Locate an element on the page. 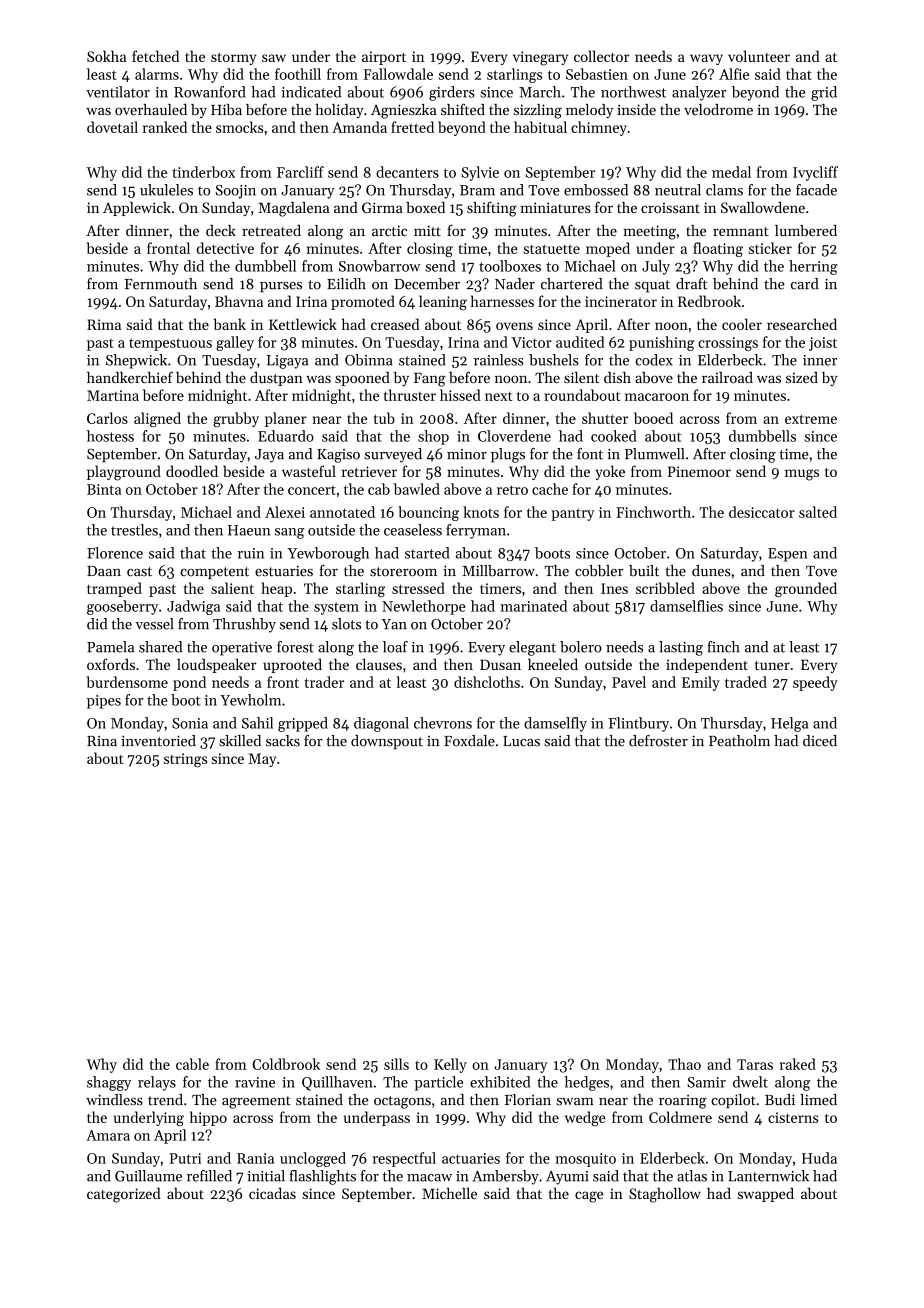 This image has width=924, height=1308. sized is located at coordinates (802, 377).
